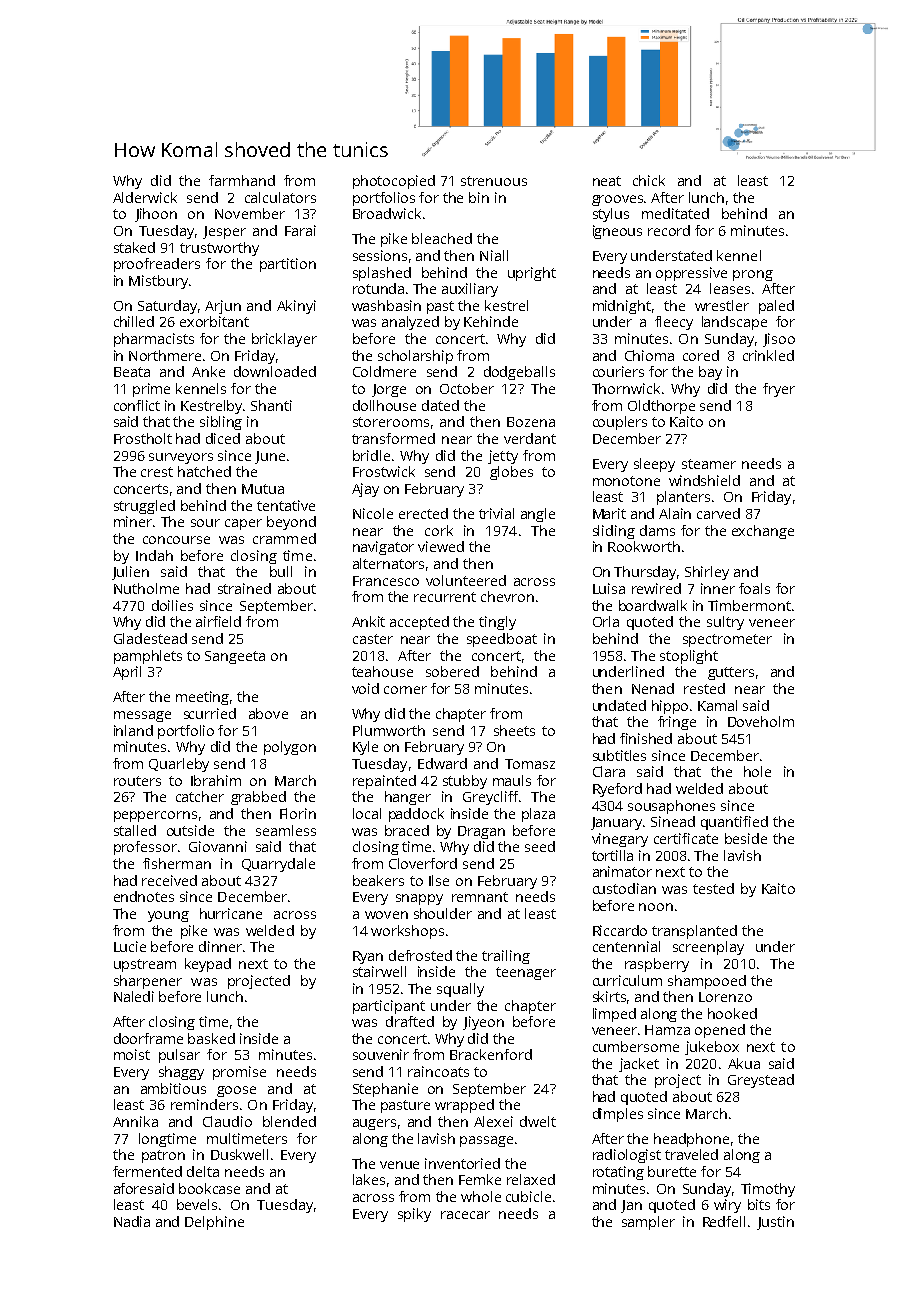 This document has height=1316, width=908. What do you see at coordinates (646, 738) in the document?
I see `finished` at bounding box center [646, 738].
